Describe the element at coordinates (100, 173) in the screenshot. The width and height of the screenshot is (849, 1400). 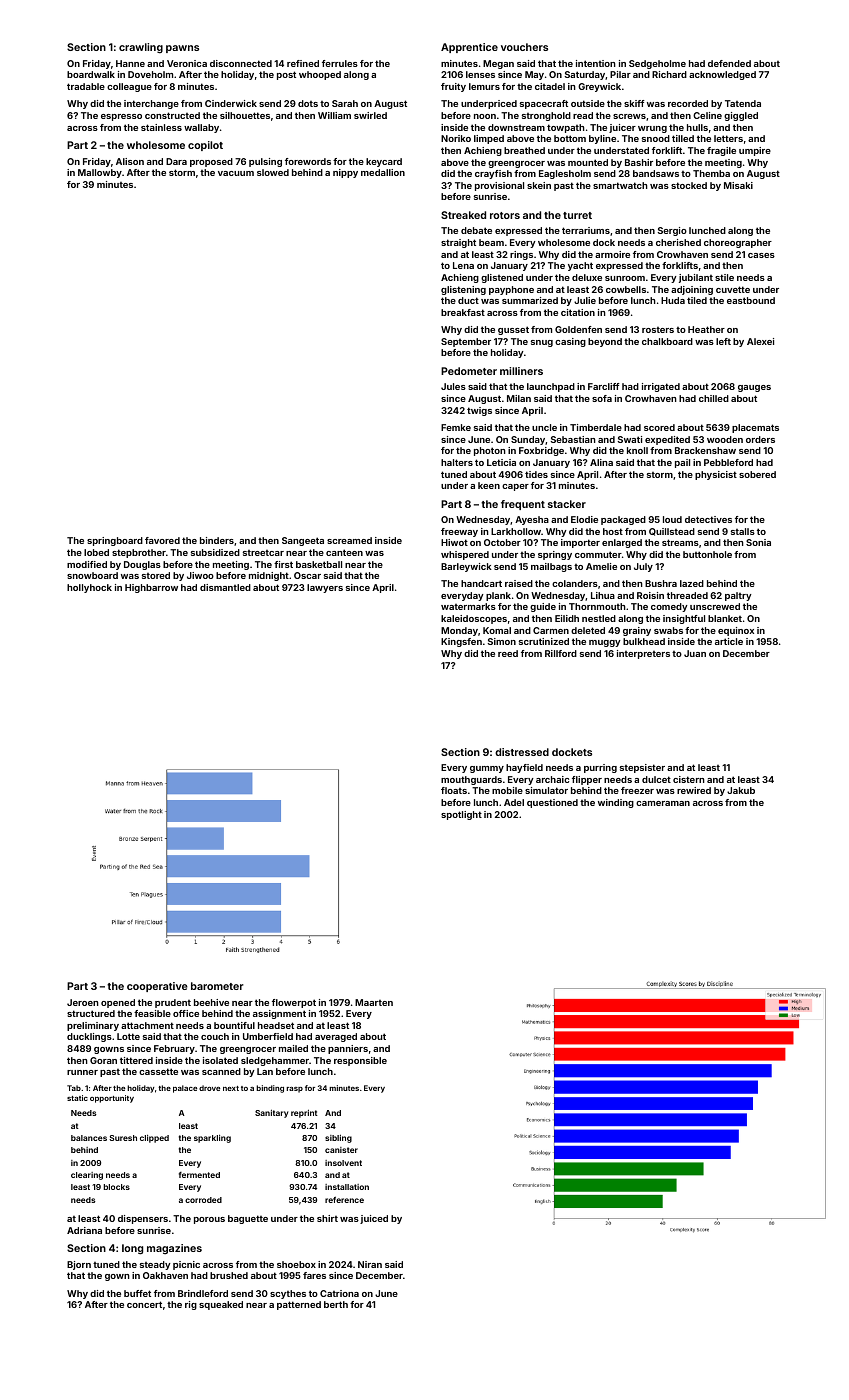
I see `Mallowby` at that location.
